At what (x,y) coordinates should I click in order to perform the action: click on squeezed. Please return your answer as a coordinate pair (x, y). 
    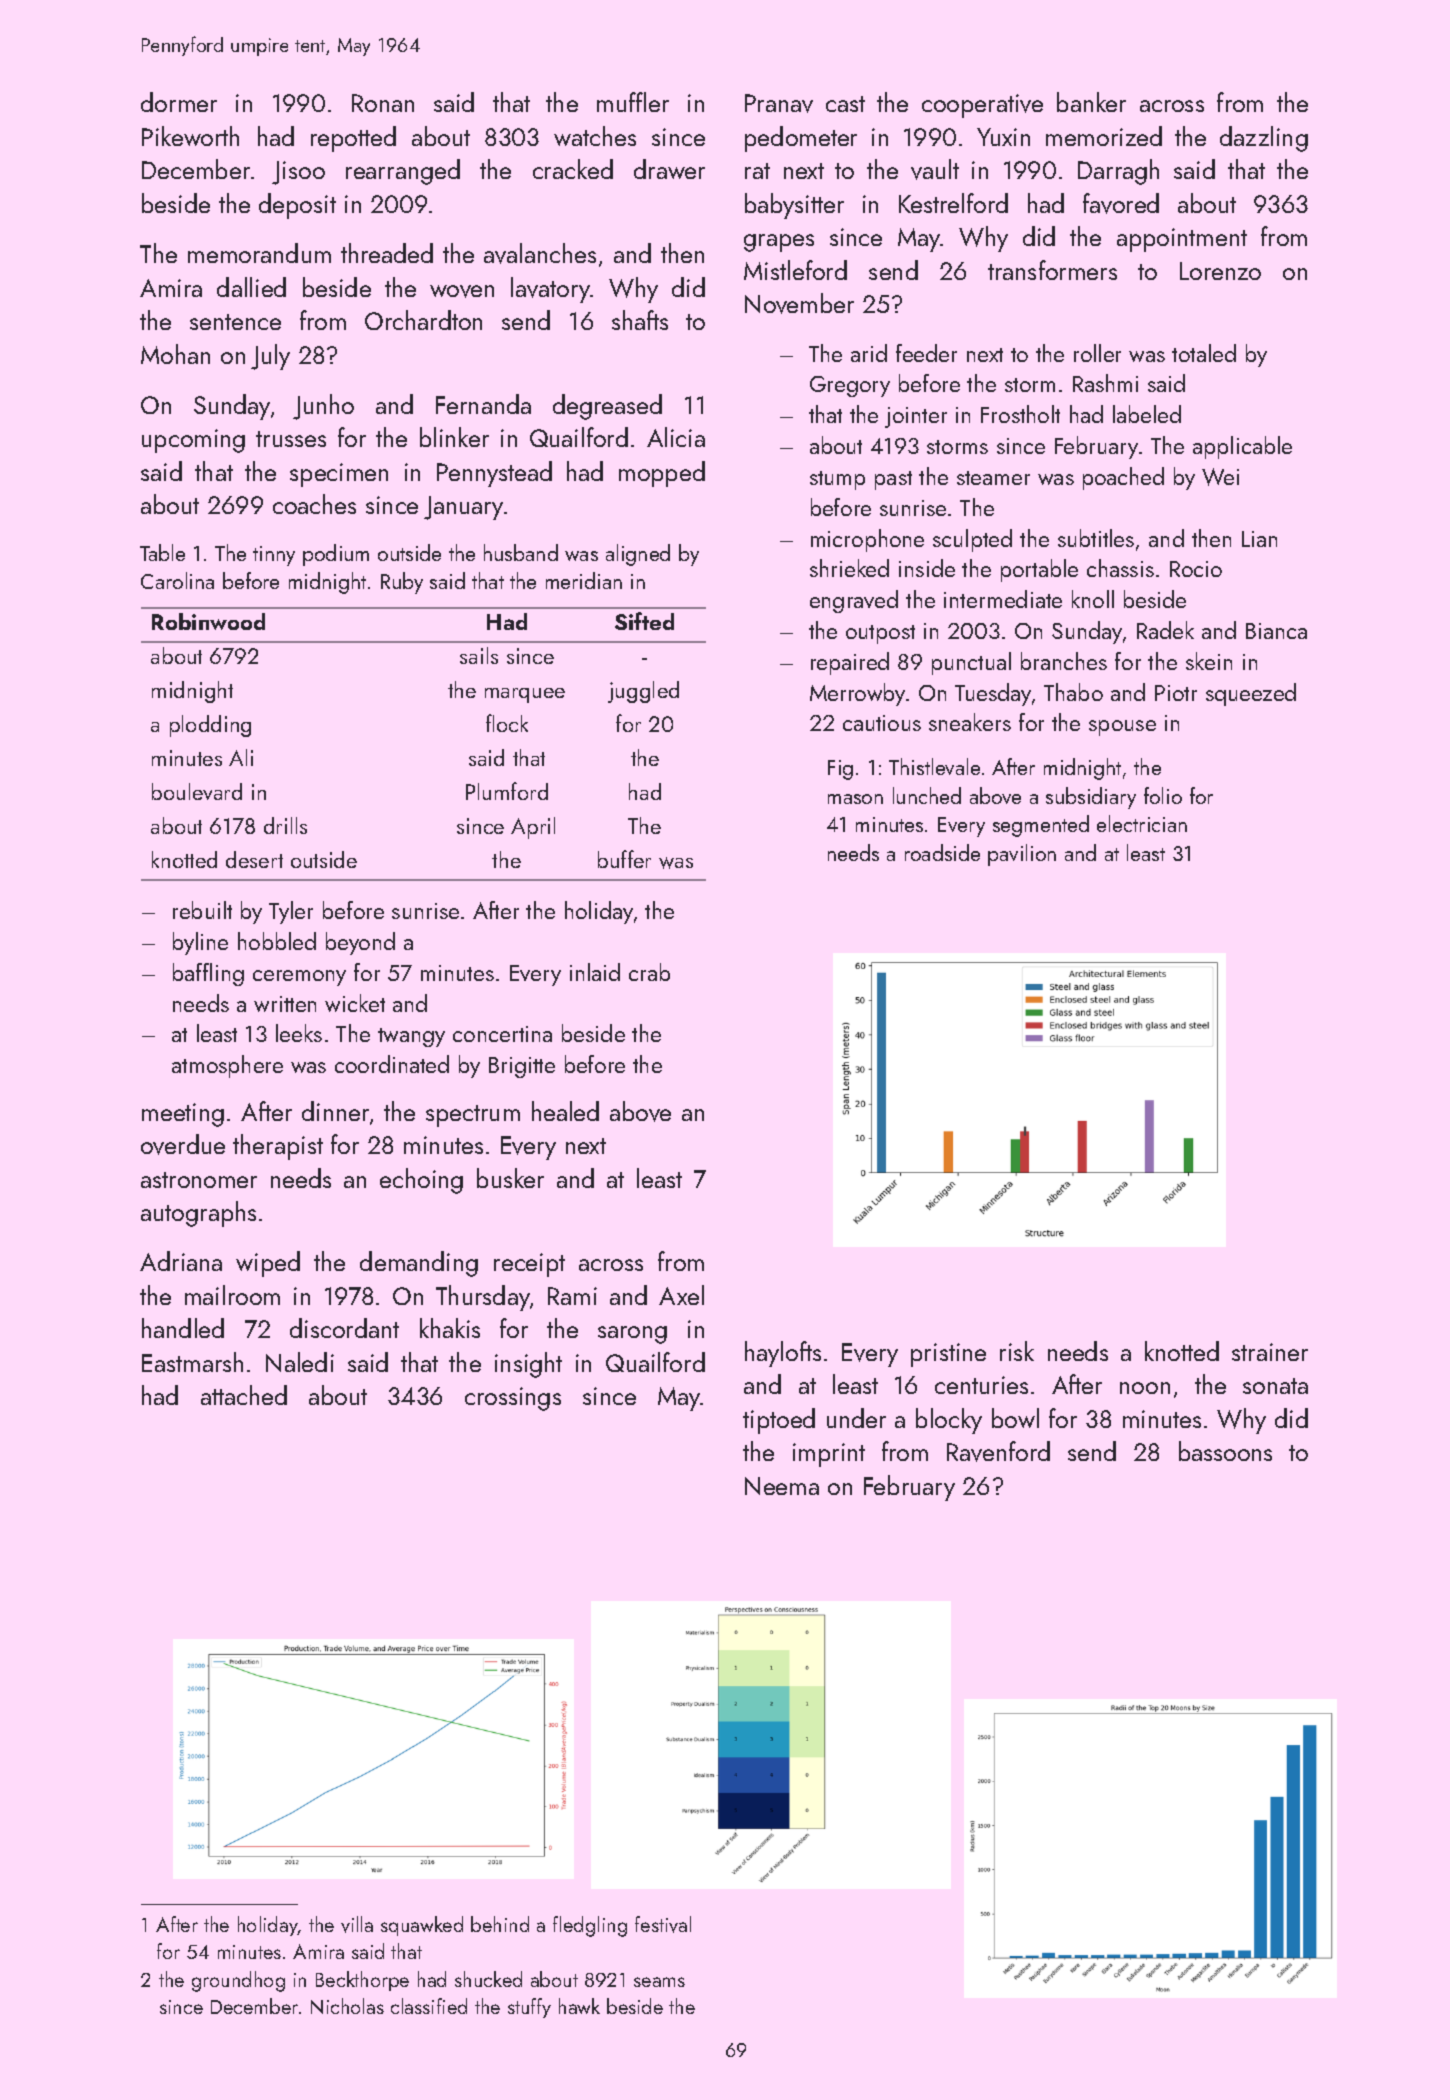
    Looking at the image, I should click on (1251, 694).
